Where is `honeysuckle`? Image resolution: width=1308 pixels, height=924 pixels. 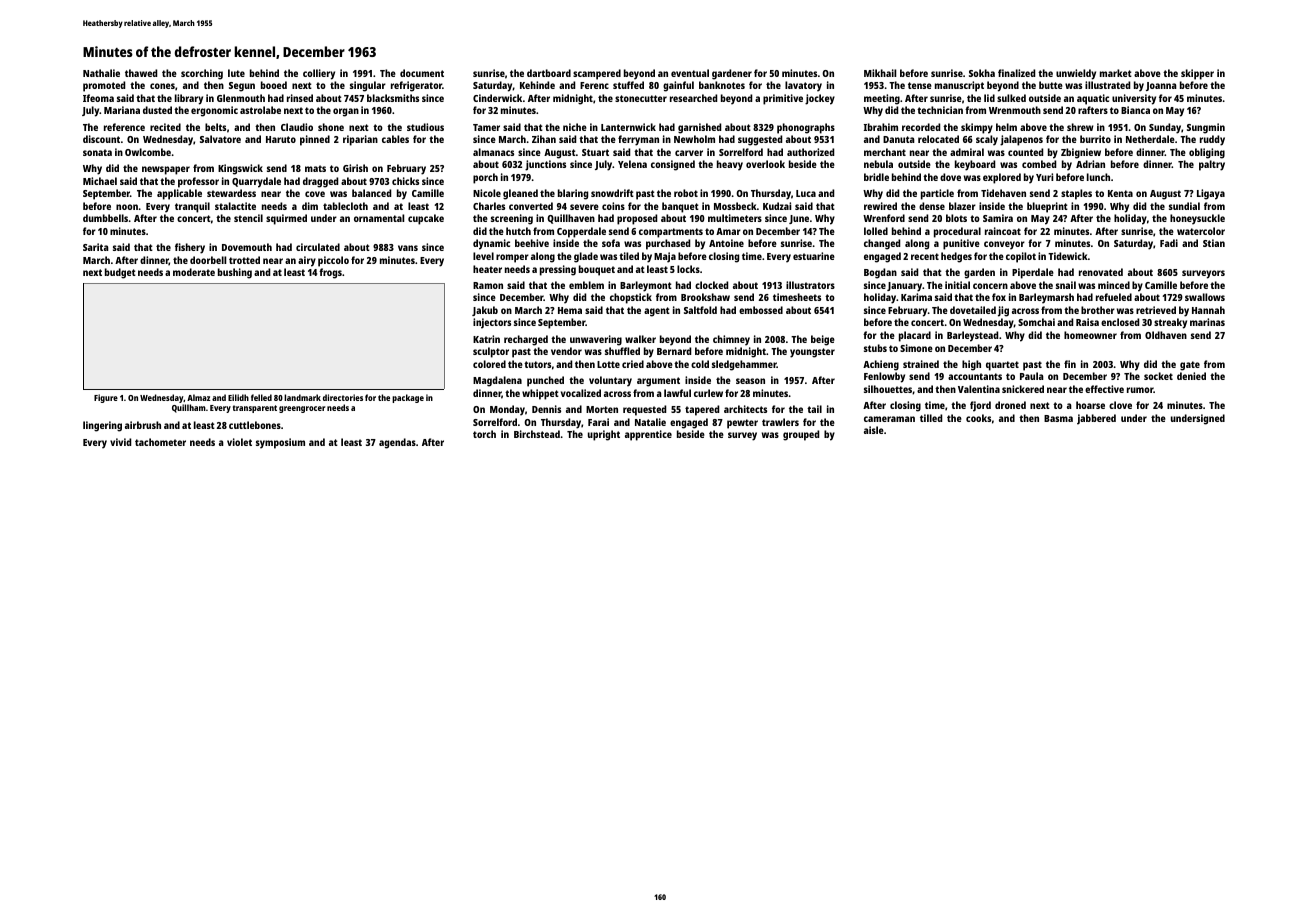 honeysuckle is located at coordinates (1197, 219).
